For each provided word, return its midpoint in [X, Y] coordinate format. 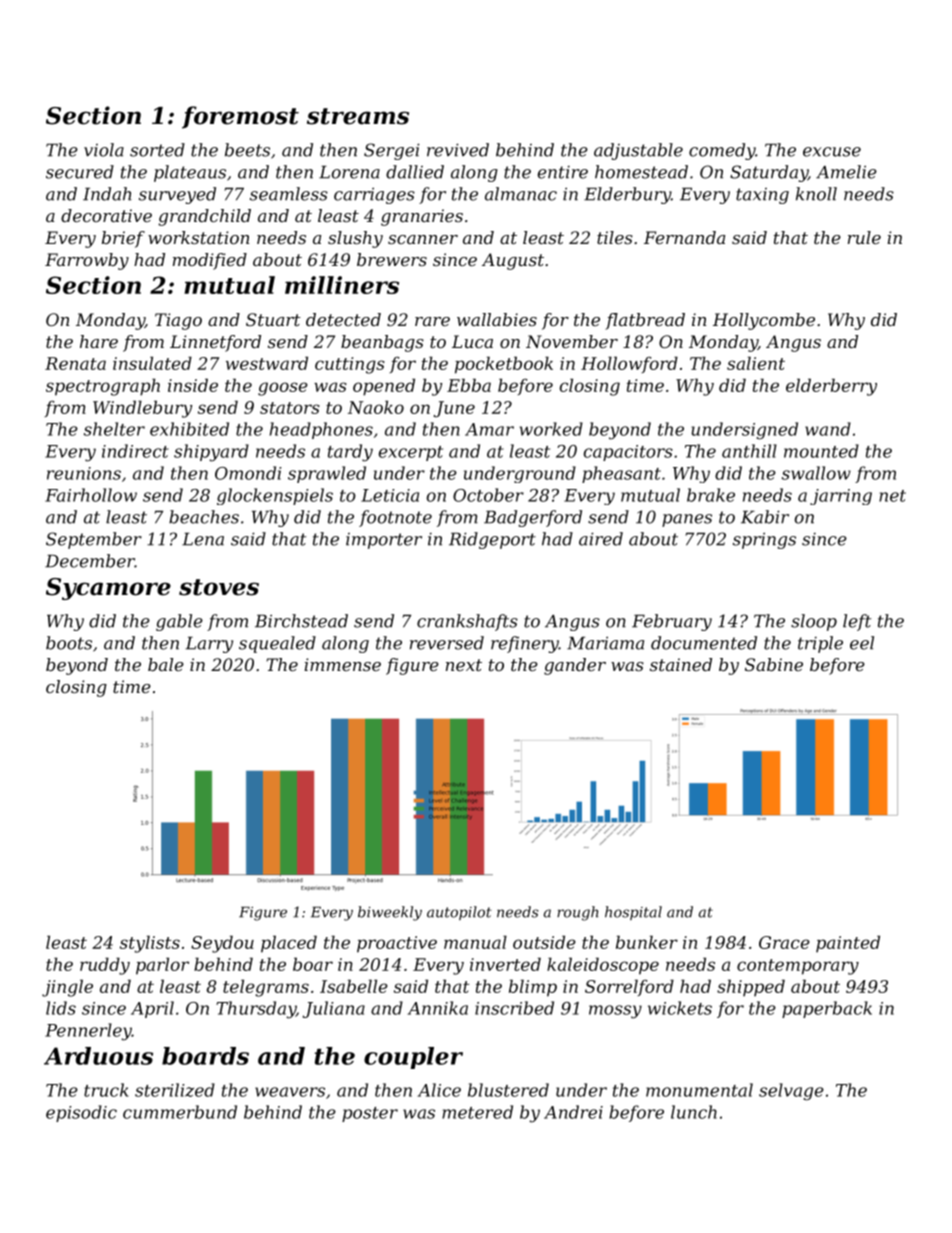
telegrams [266, 988]
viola [104, 150]
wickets [680, 1008]
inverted [505, 964]
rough [577, 913]
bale [166, 664]
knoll [816, 194]
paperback [827, 1009]
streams [358, 116]
